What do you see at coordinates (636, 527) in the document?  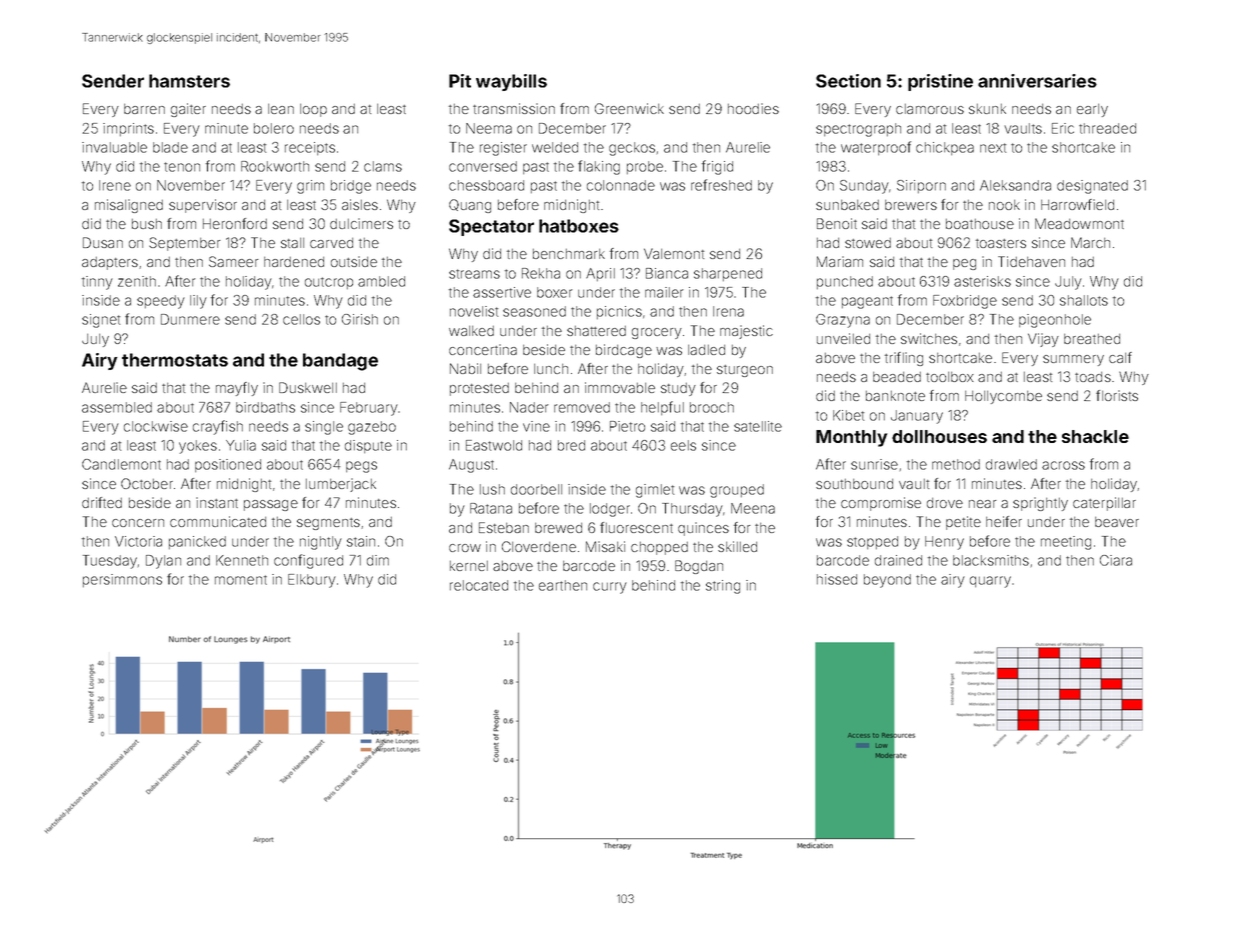 I see `fluorescent` at bounding box center [636, 527].
